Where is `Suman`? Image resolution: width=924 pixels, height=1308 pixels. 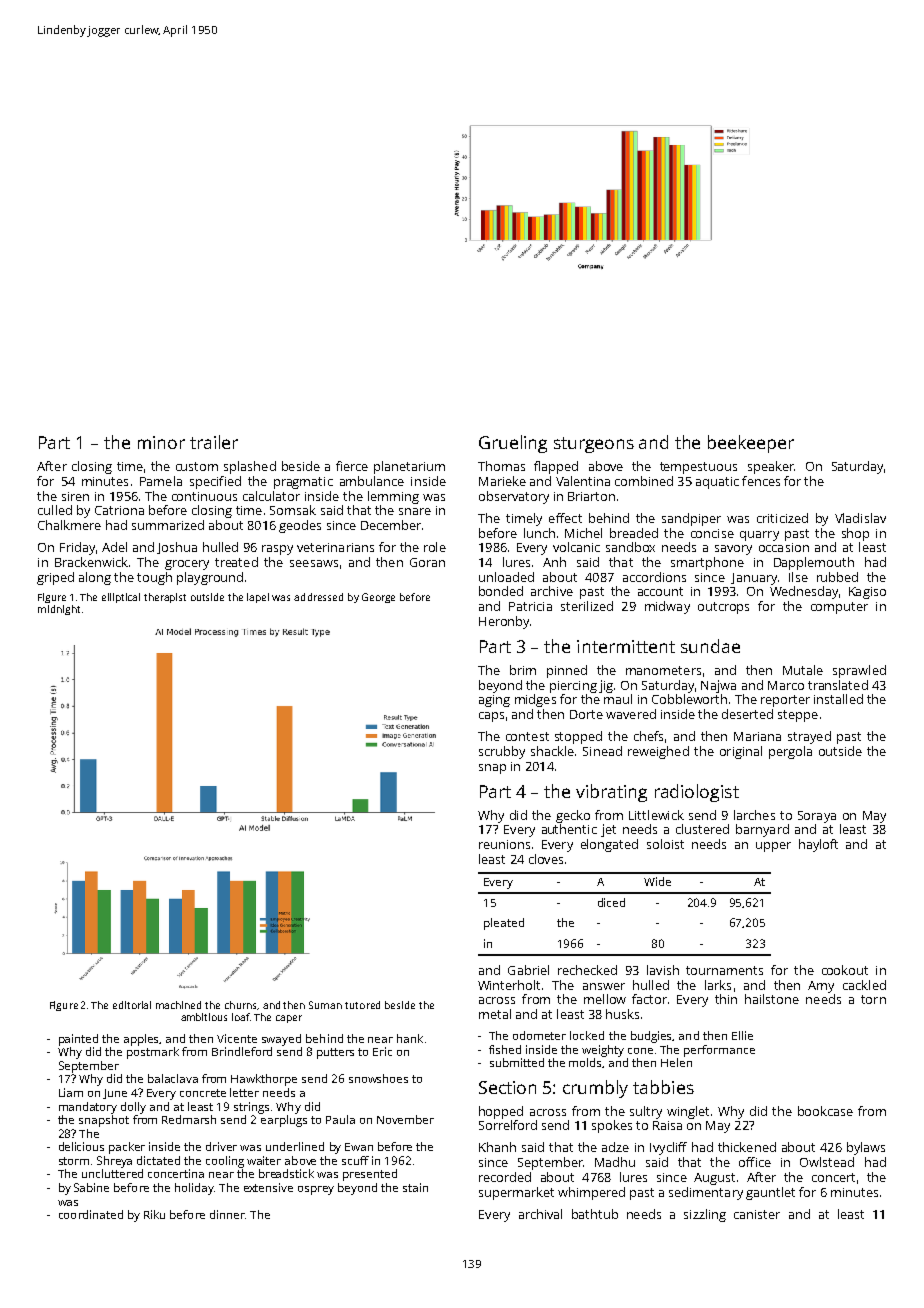 Suman is located at coordinates (325, 1005).
